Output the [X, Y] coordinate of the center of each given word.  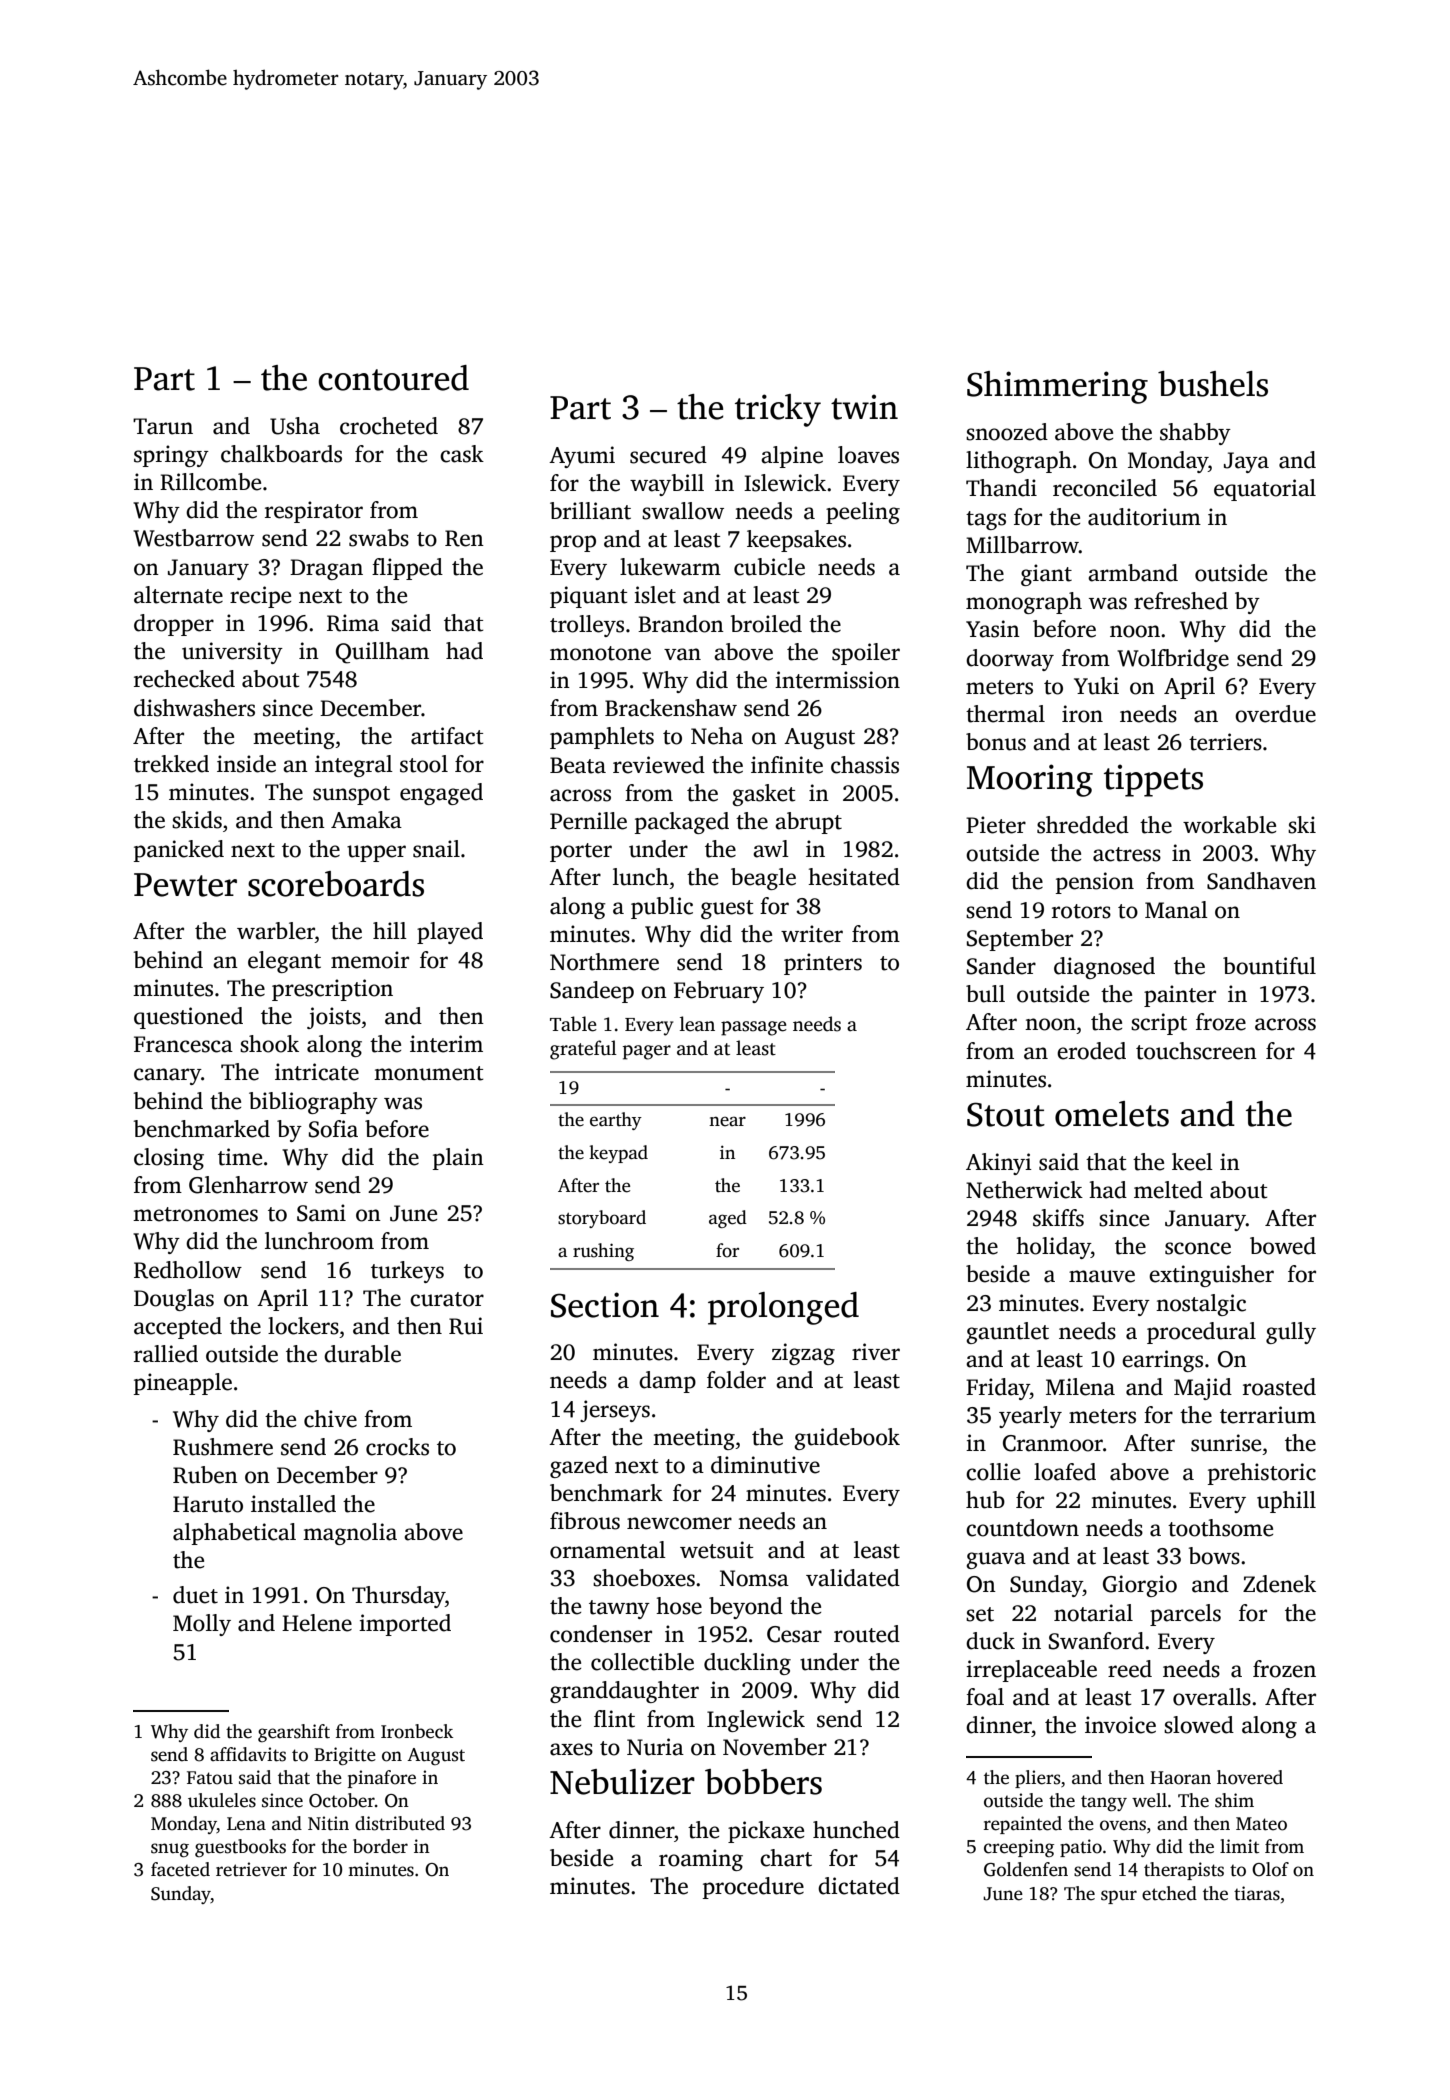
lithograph [1019, 462]
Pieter [996, 825]
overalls [1212, 1697]
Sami [321, 1213]
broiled [766, 624]
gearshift [294, 1733]
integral [354, 766]
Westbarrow [193, 538]
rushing [603, 1252]
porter [581, 852]
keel [1192, 1162]
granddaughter [624, 1692]
